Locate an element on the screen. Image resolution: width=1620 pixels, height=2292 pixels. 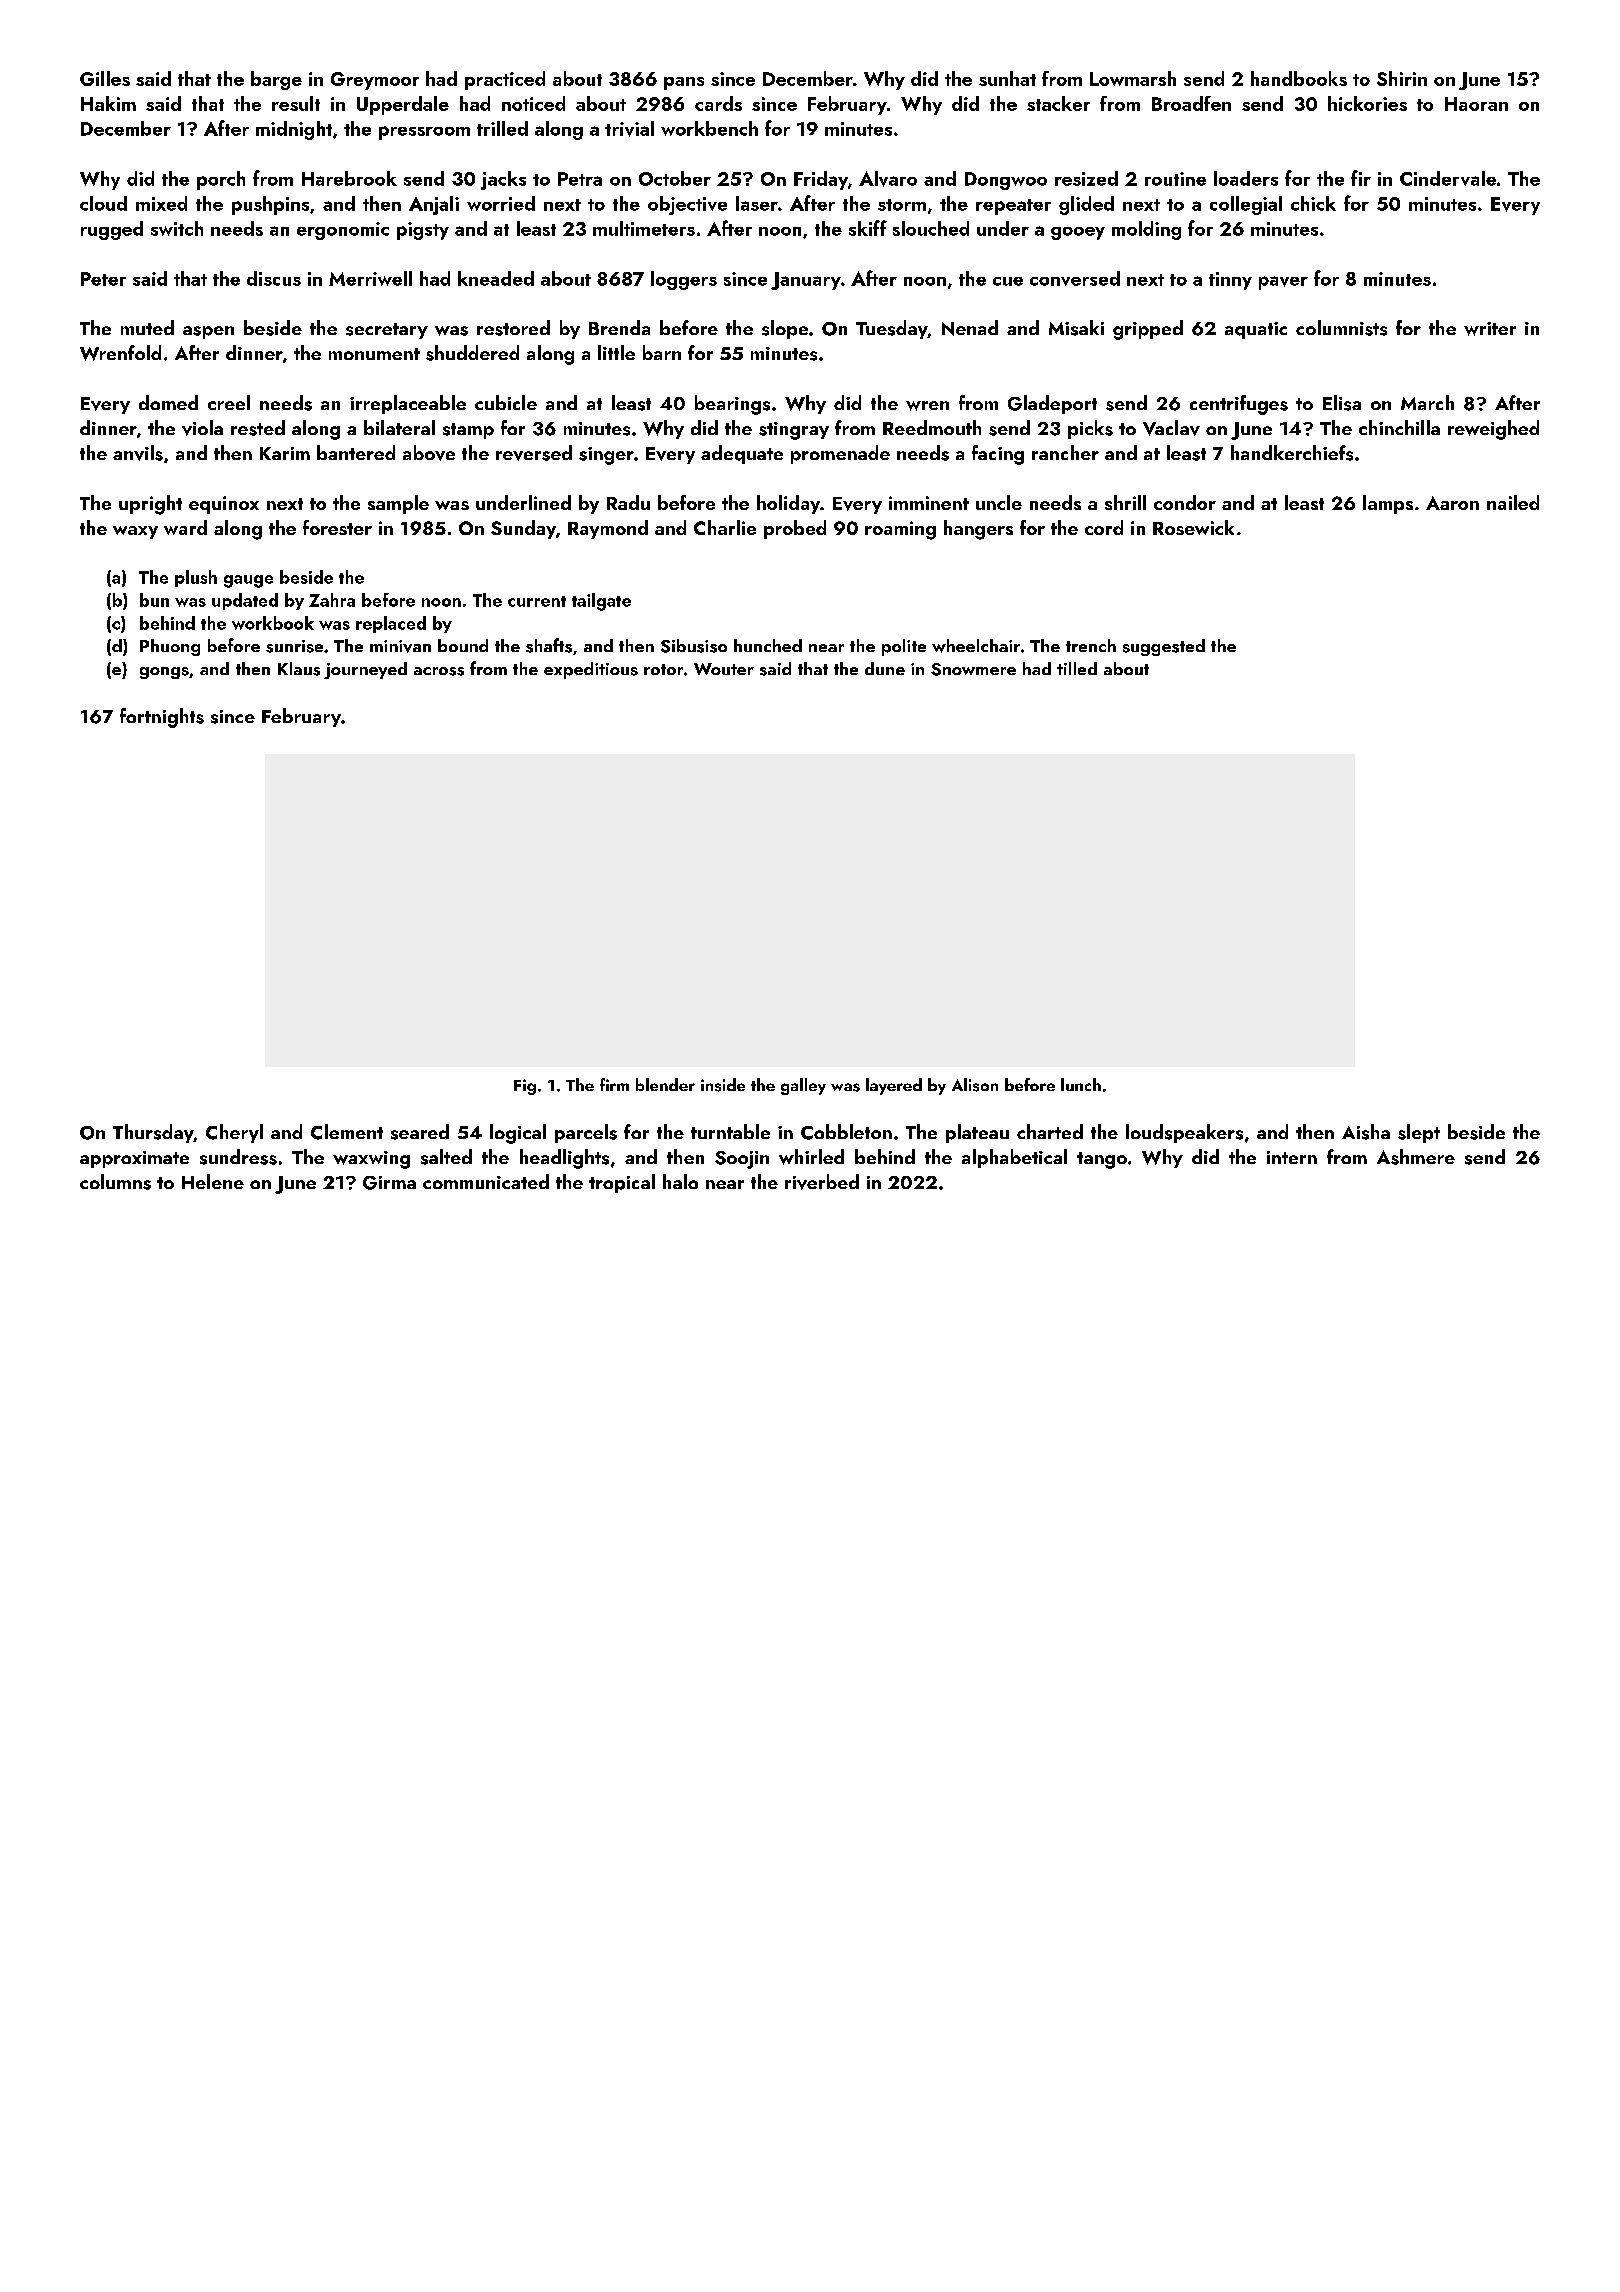
monument is located at coordinates (374, 354).
